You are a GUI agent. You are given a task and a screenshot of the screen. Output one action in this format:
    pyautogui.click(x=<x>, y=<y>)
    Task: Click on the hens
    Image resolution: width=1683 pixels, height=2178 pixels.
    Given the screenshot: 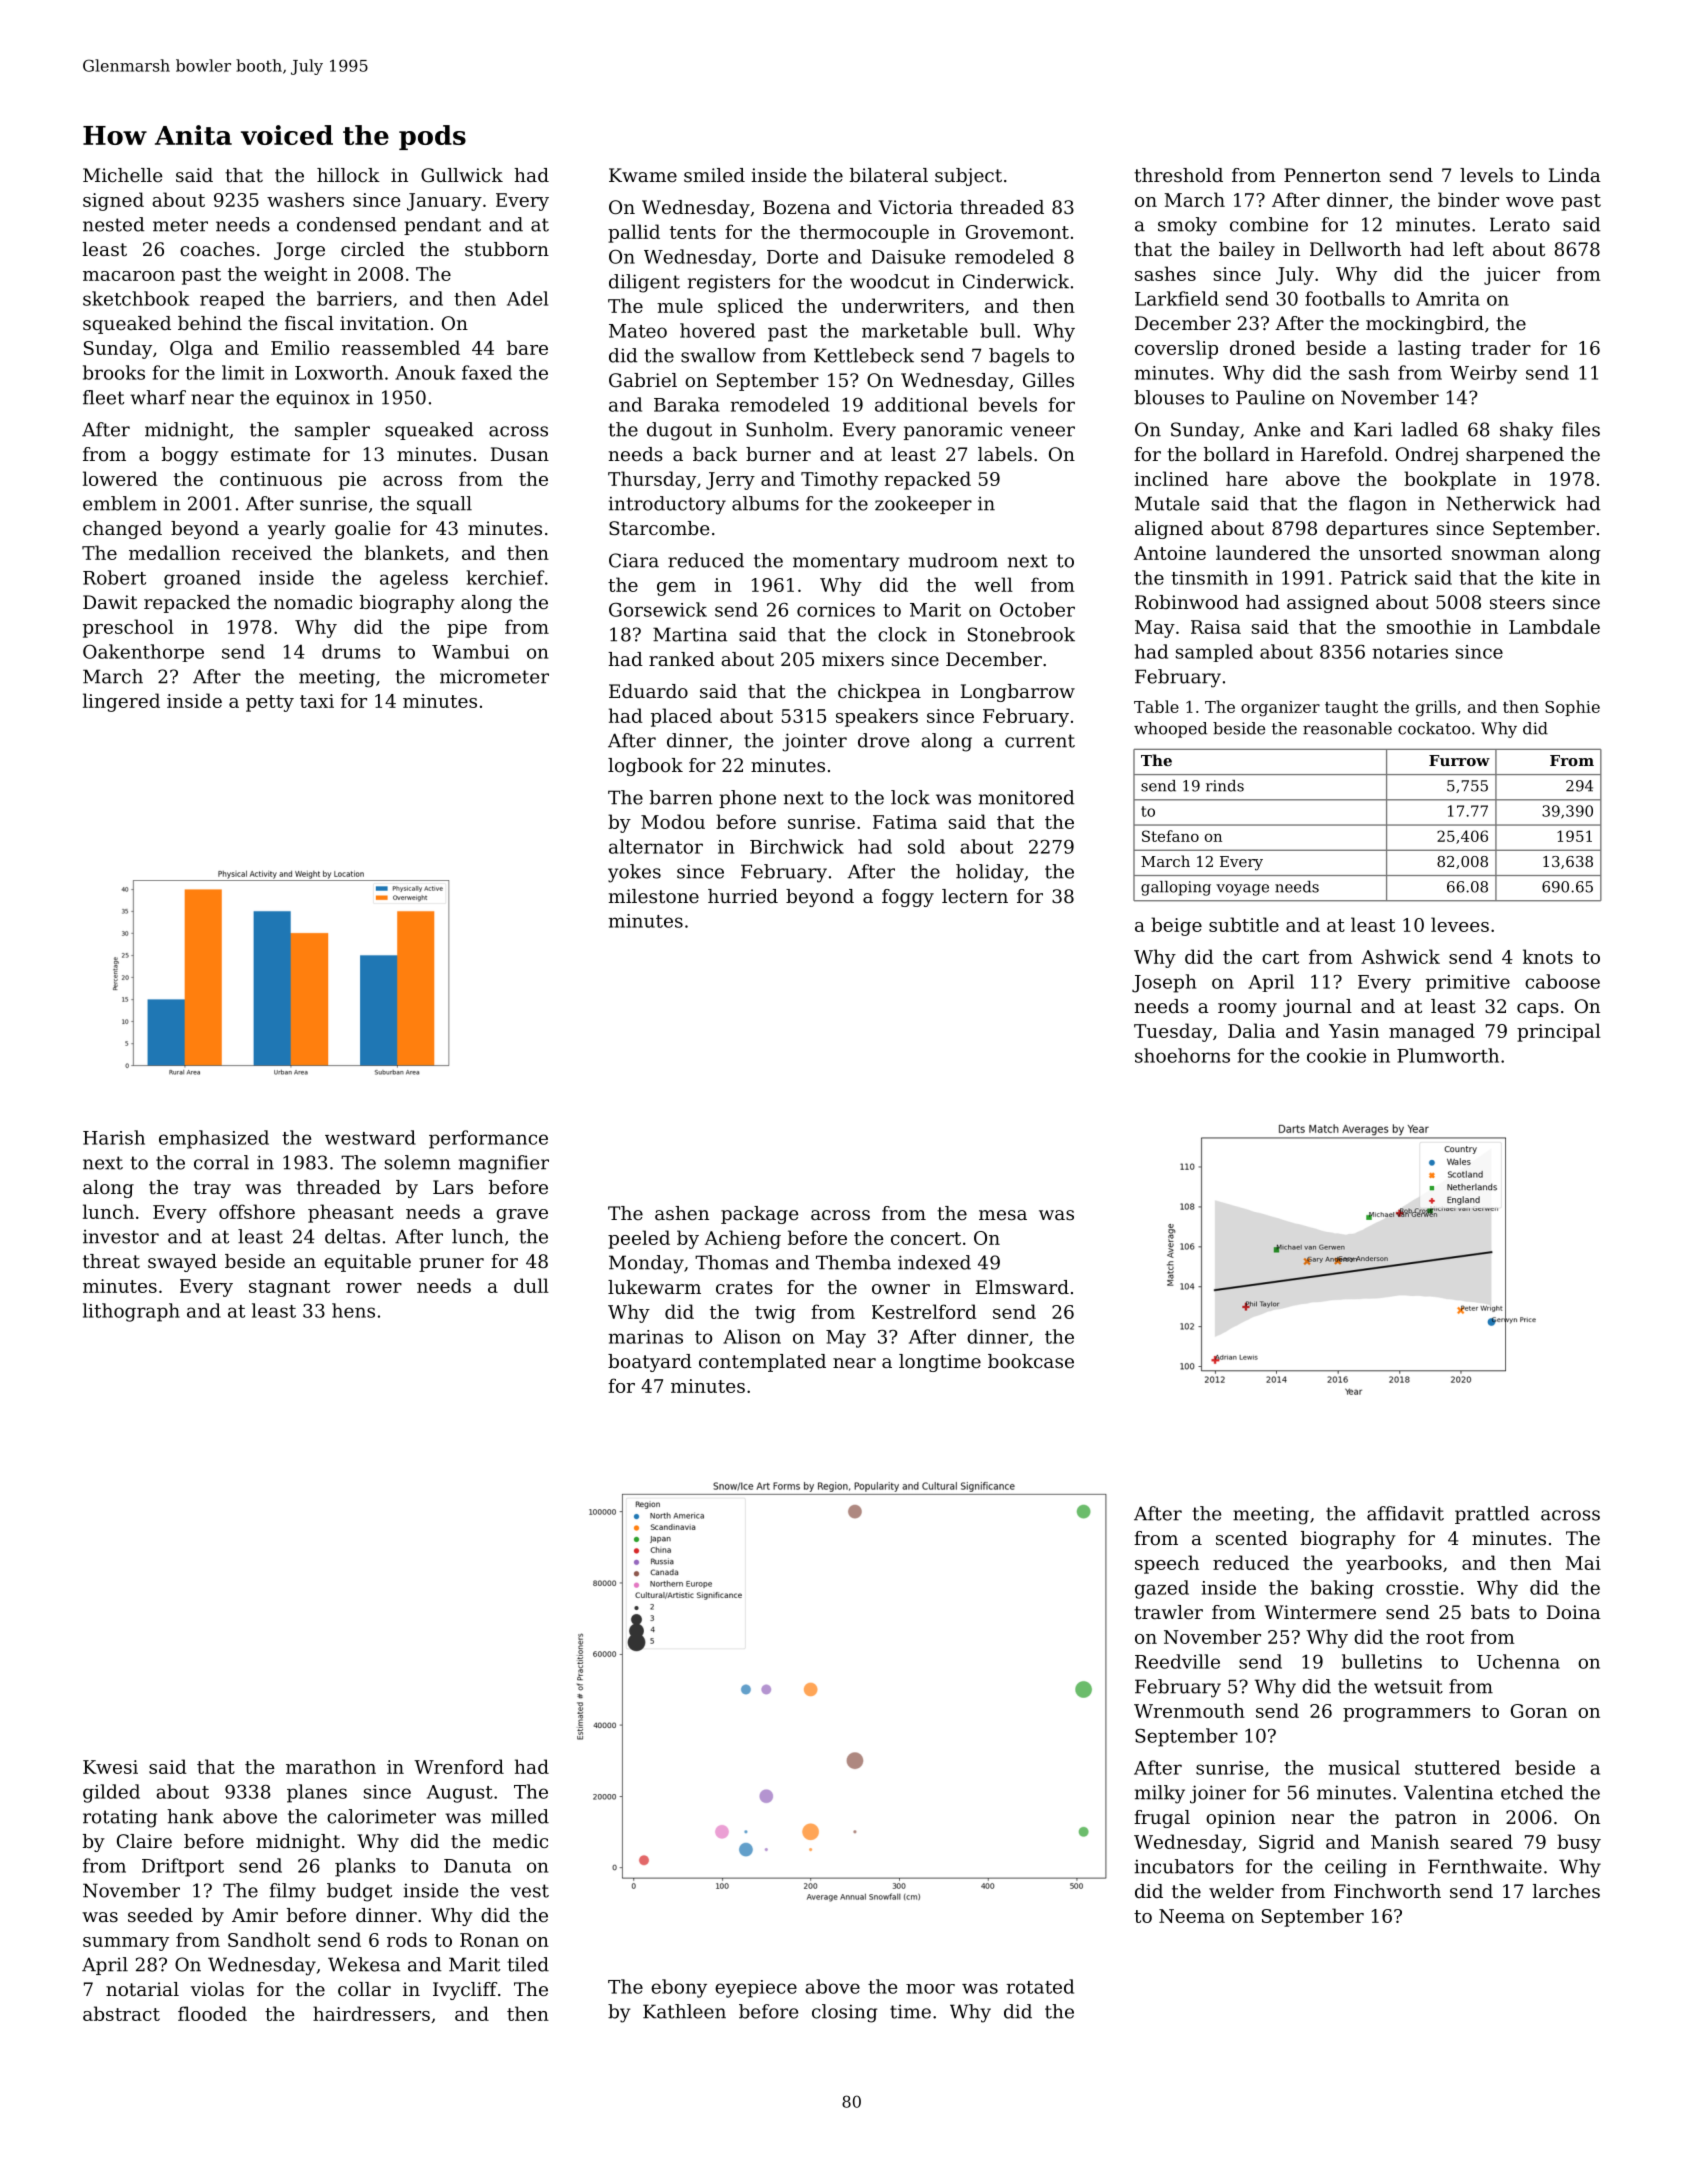 What is the action you would take?
    pyautogui.click(x=353, y=1310)
